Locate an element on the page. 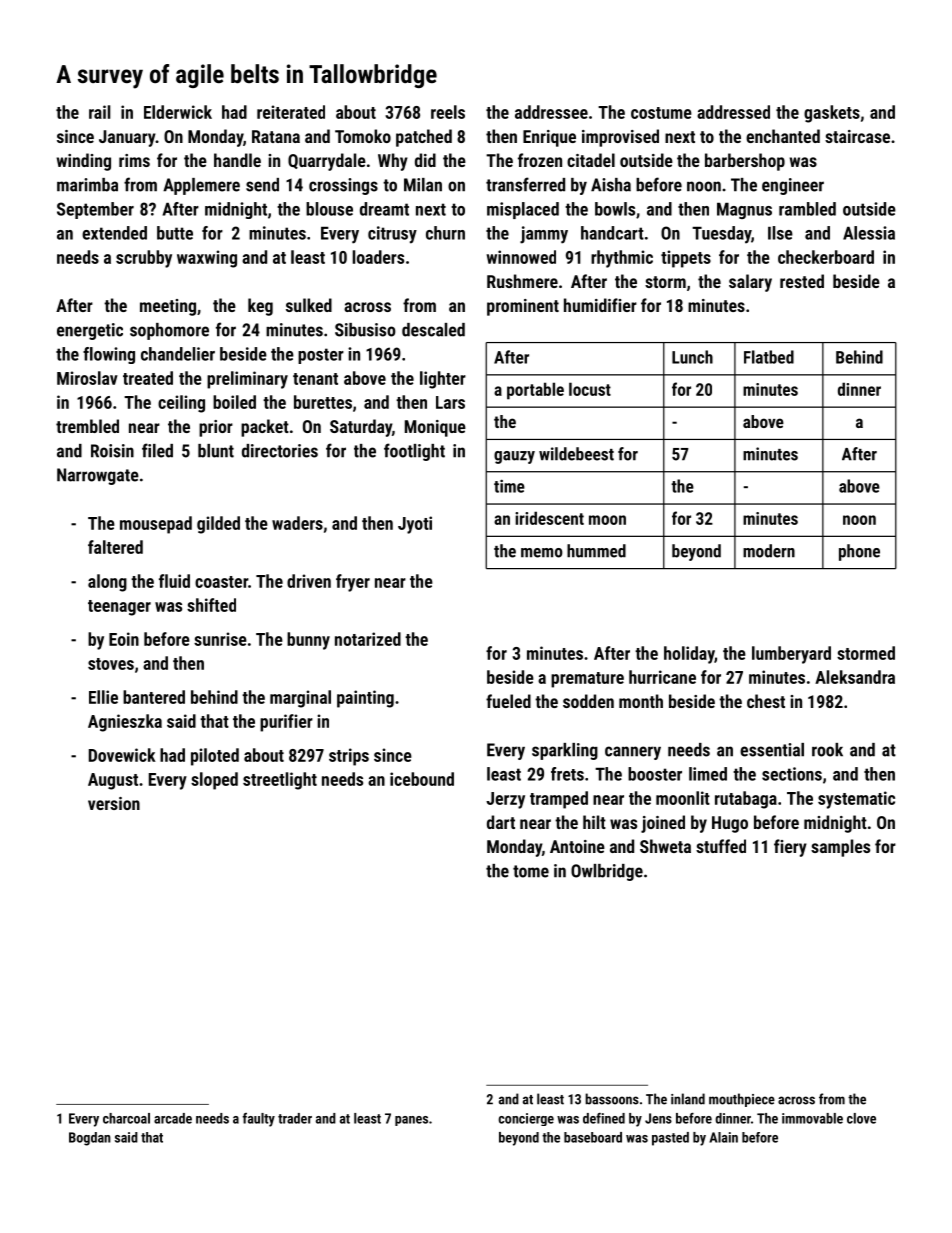 This page has height=1233, width=952. iridescent is located at coordinates (549, 518).
